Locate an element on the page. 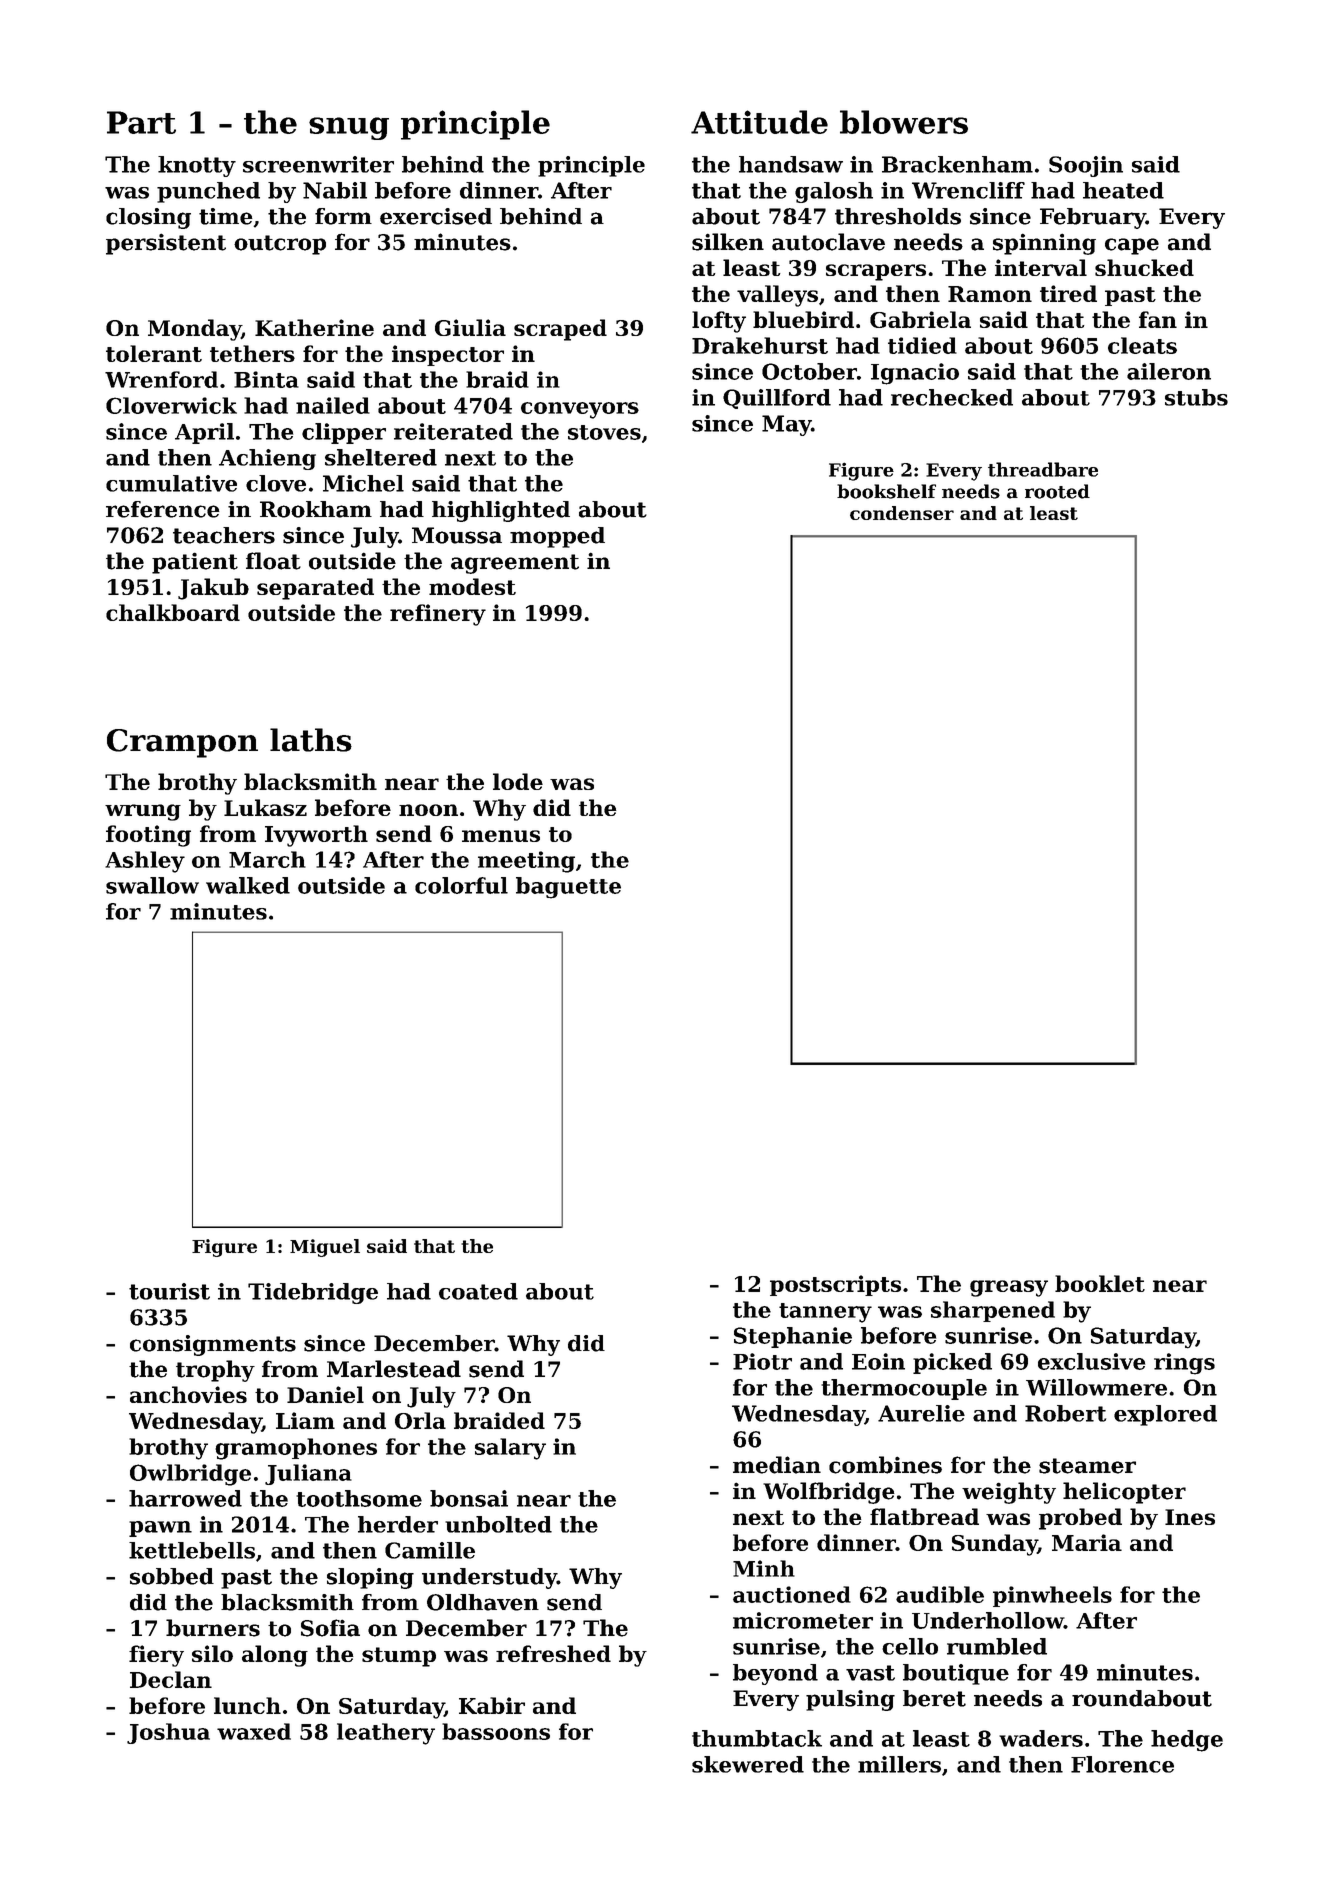 The height and width of the image is (1897, 1341). pinwheels is located at coordinates (1052, 1596).
